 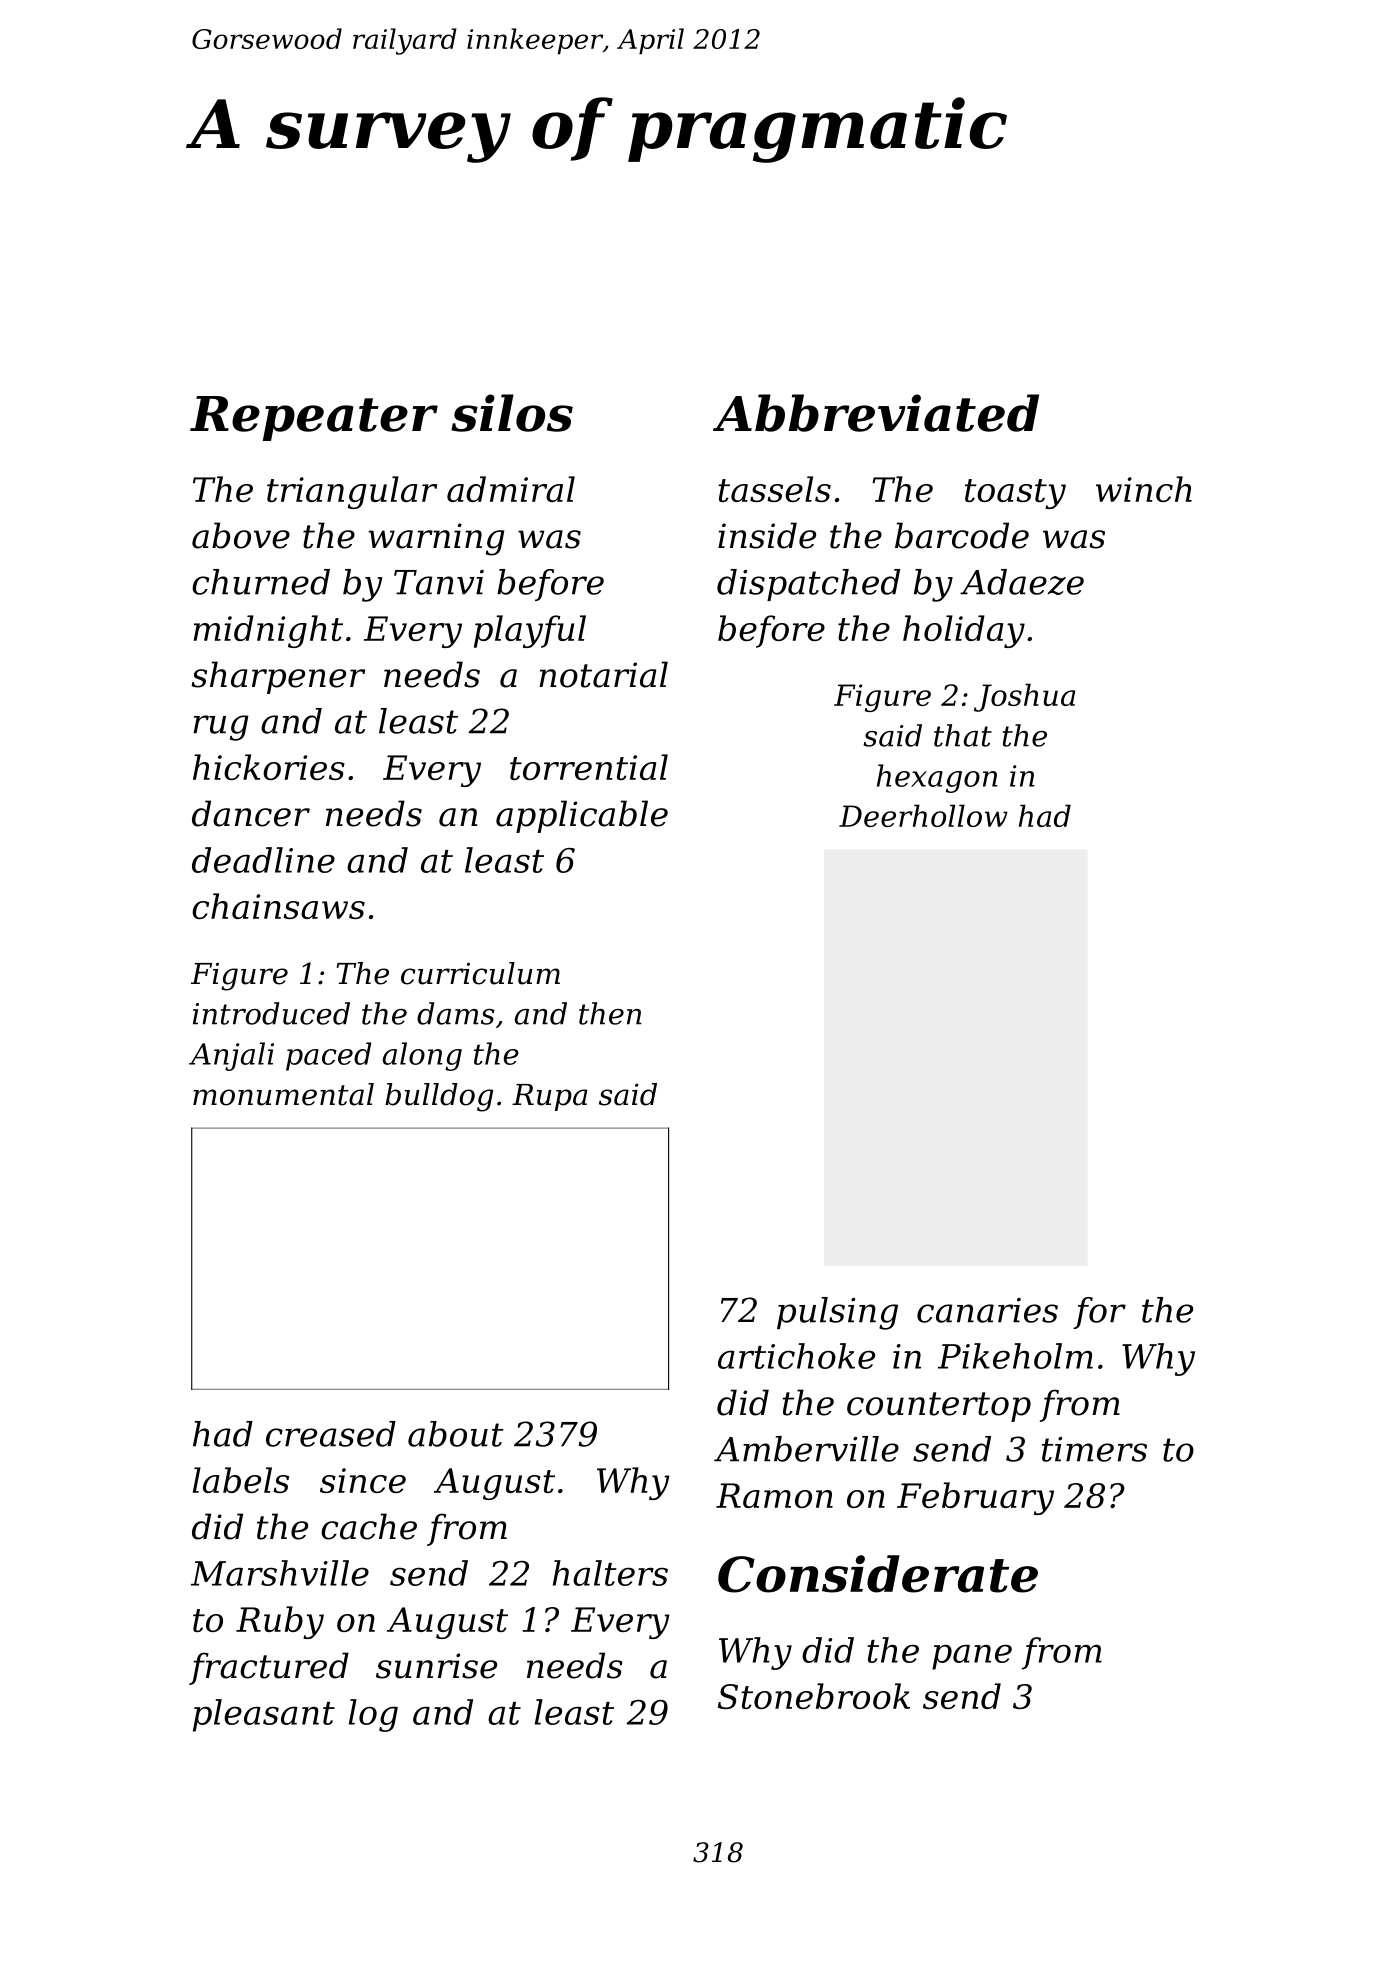 I want to click on Adaeze, so click(x=1022, y=582).
